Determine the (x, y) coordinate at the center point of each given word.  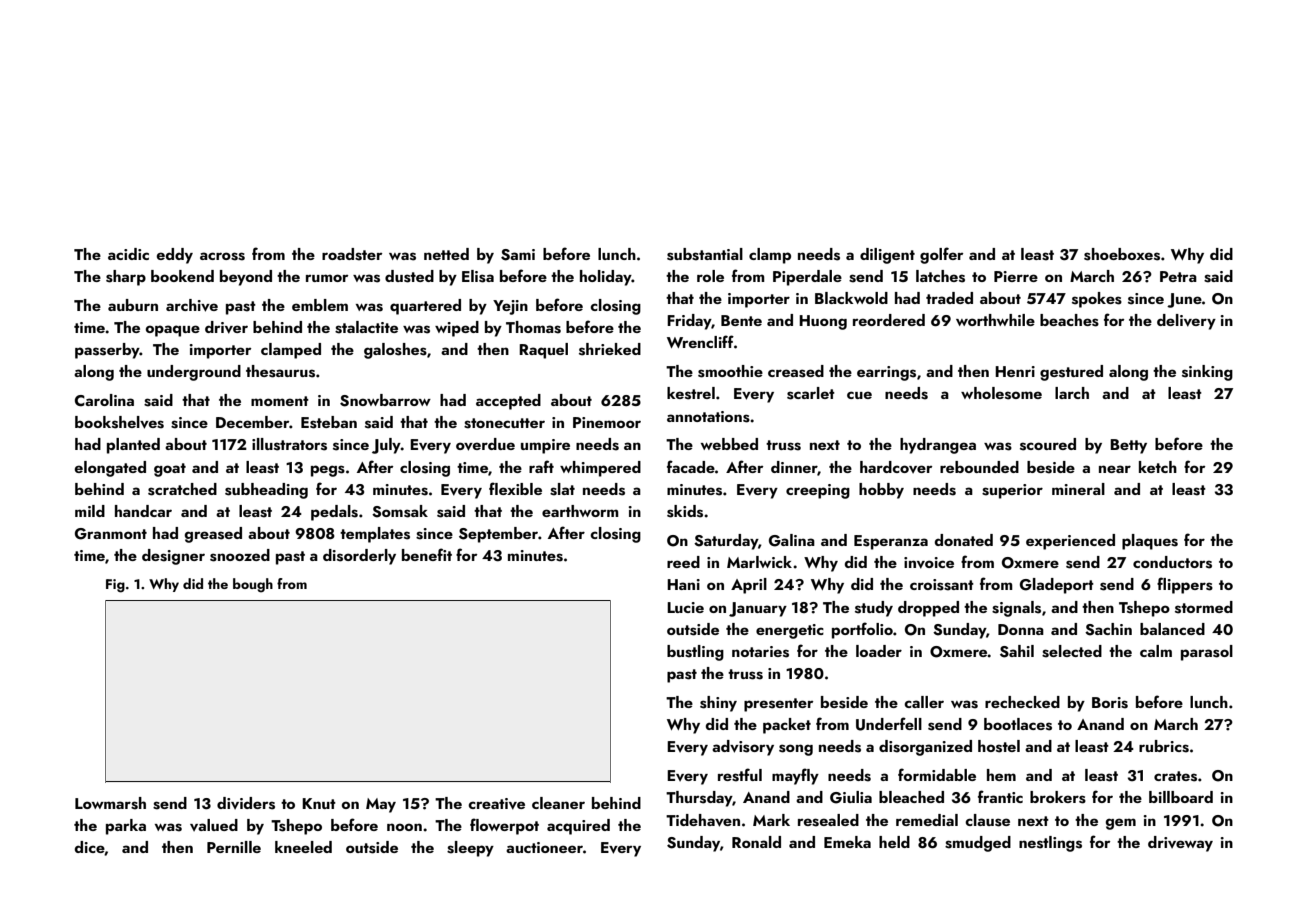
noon (404, 827)
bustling (695, 653)
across (222, 256)
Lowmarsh (110, 803)
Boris (1110, 703)
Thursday (699, 799)
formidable (937, 774)
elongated (110, 469)
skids (685, 511)
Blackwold (851, 298)
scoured (1048, 444)
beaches (1069, 320)
